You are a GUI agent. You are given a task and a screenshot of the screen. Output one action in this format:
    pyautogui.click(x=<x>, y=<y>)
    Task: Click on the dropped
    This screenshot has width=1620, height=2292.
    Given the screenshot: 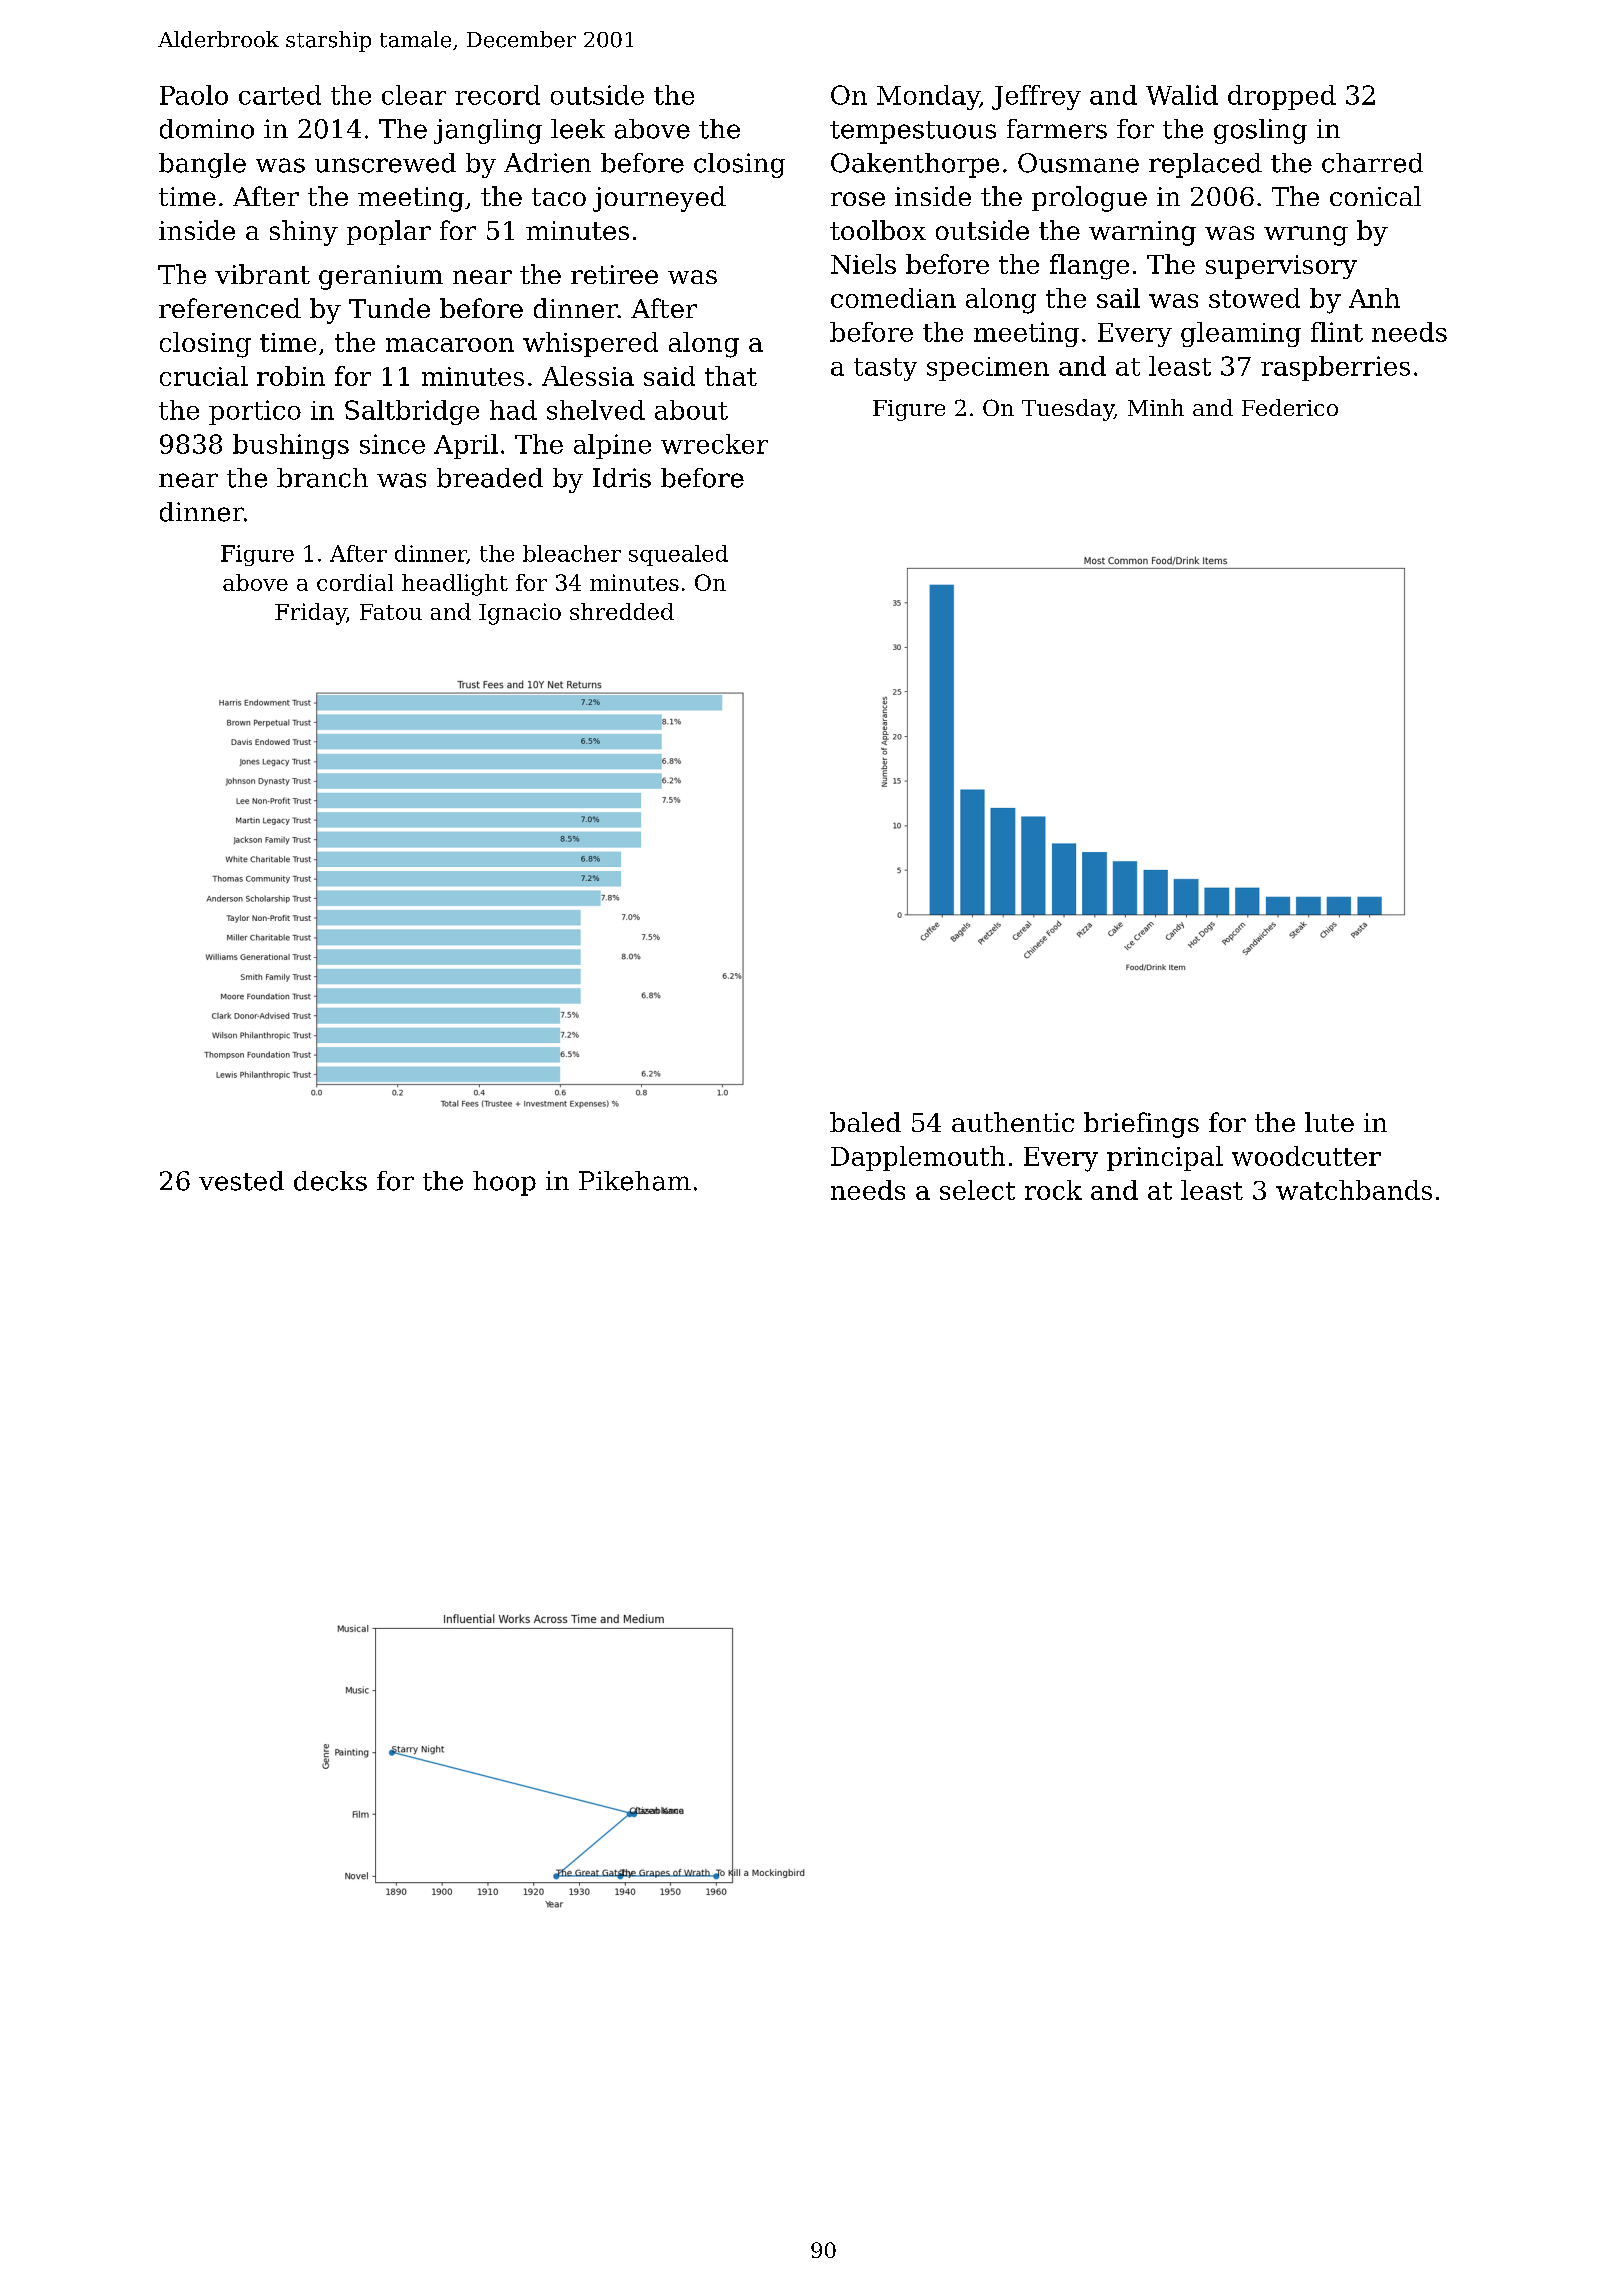 What is the action you would take?
    pyautogui.click(x=1282, y=97)
